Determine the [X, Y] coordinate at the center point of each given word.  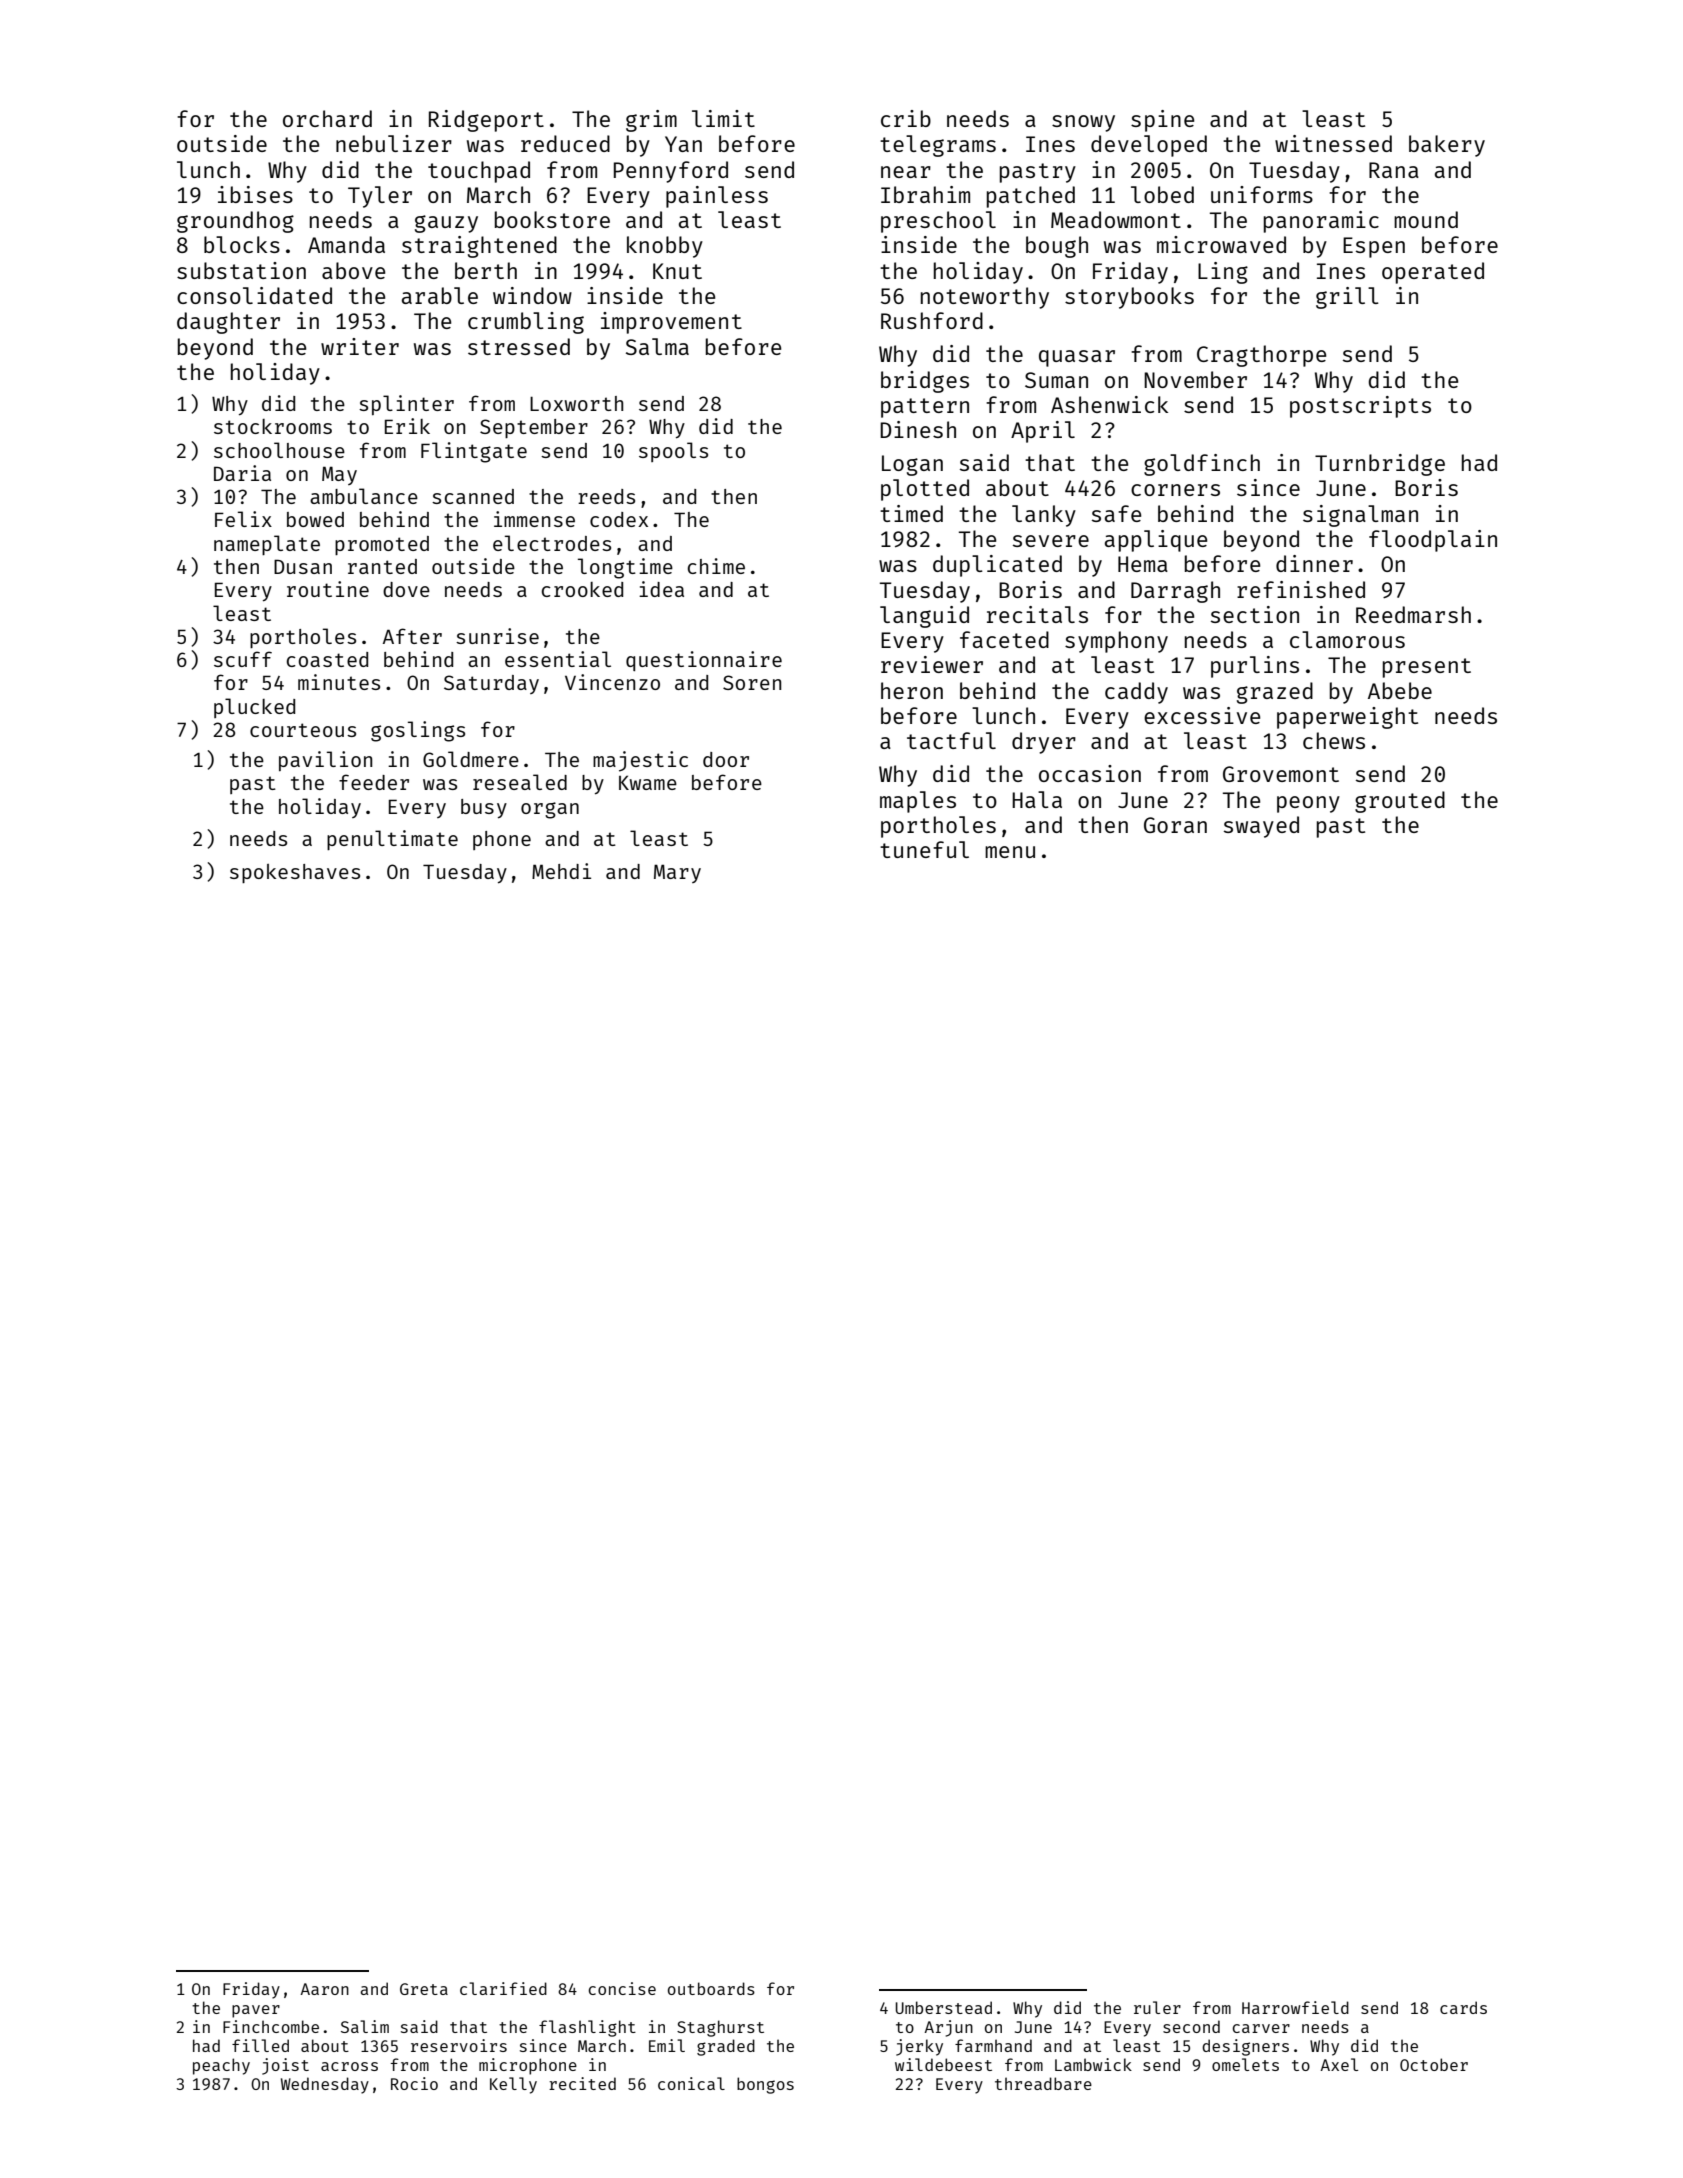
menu [1010, 852]
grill [1347, 298]
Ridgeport [486, 121]
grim [651, 121]
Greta [424, 1989]
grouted [1400, 802]
